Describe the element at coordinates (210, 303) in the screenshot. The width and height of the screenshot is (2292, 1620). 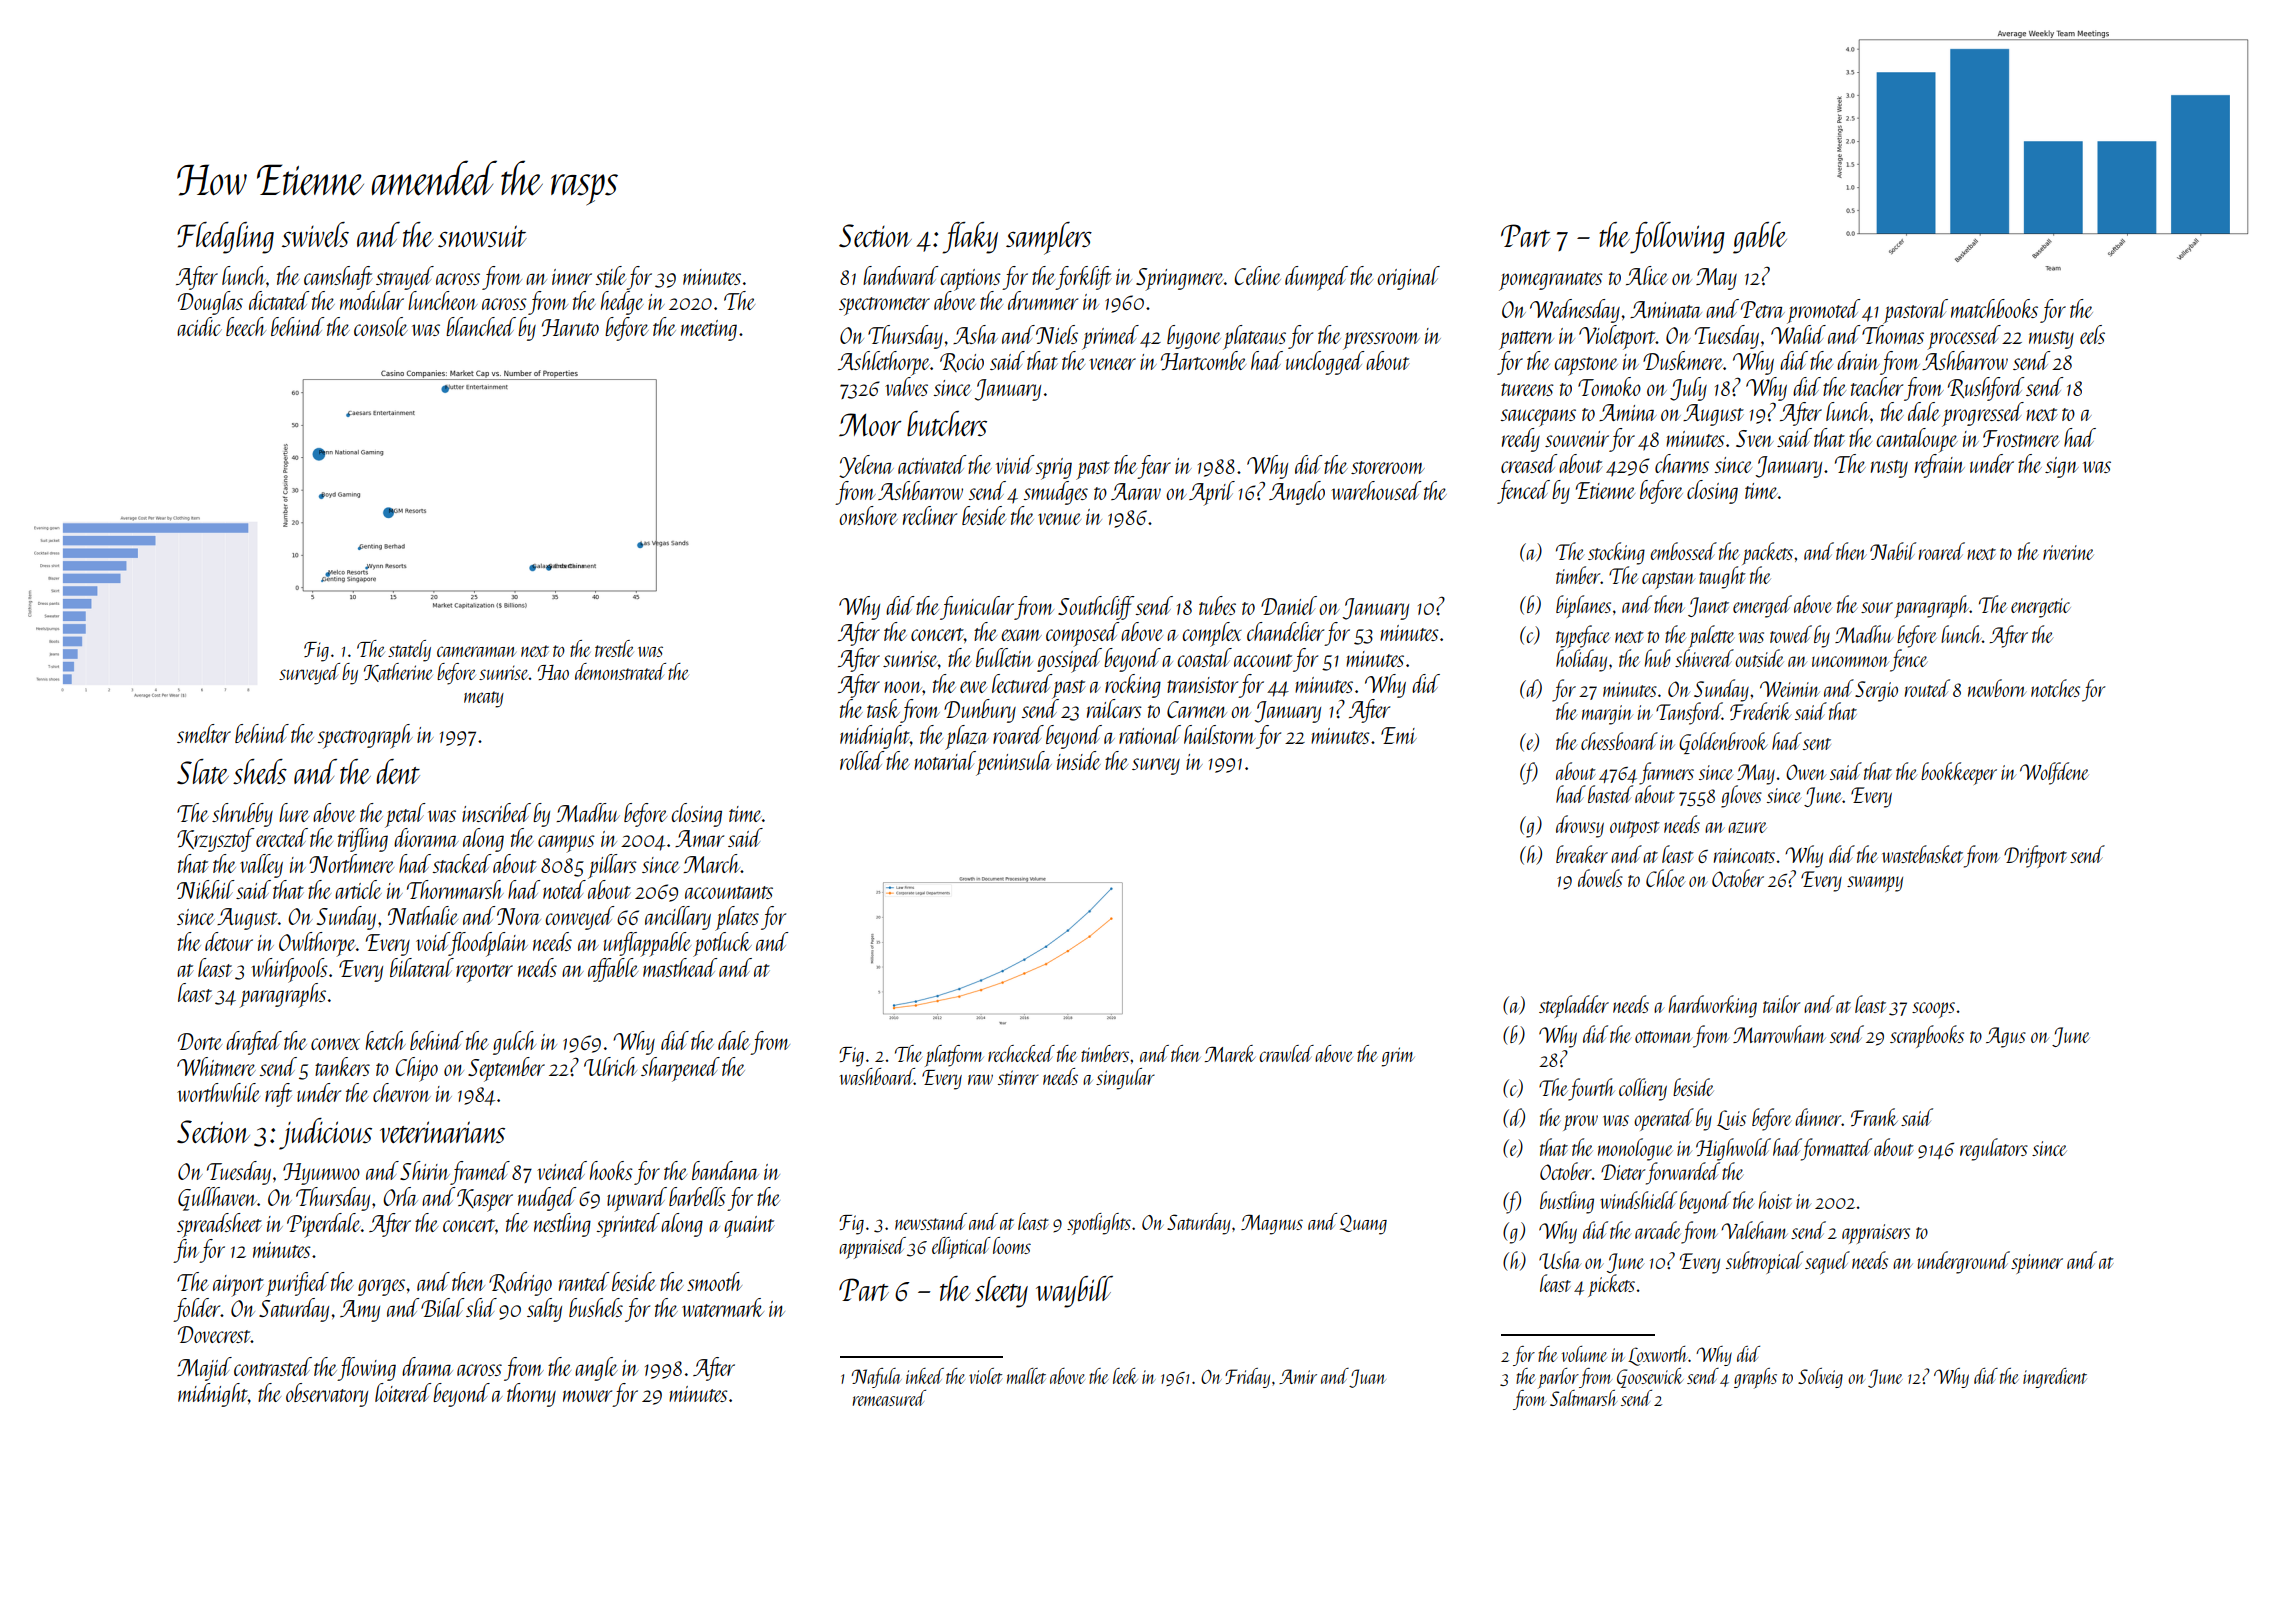
I see `Douglas` at that location.
